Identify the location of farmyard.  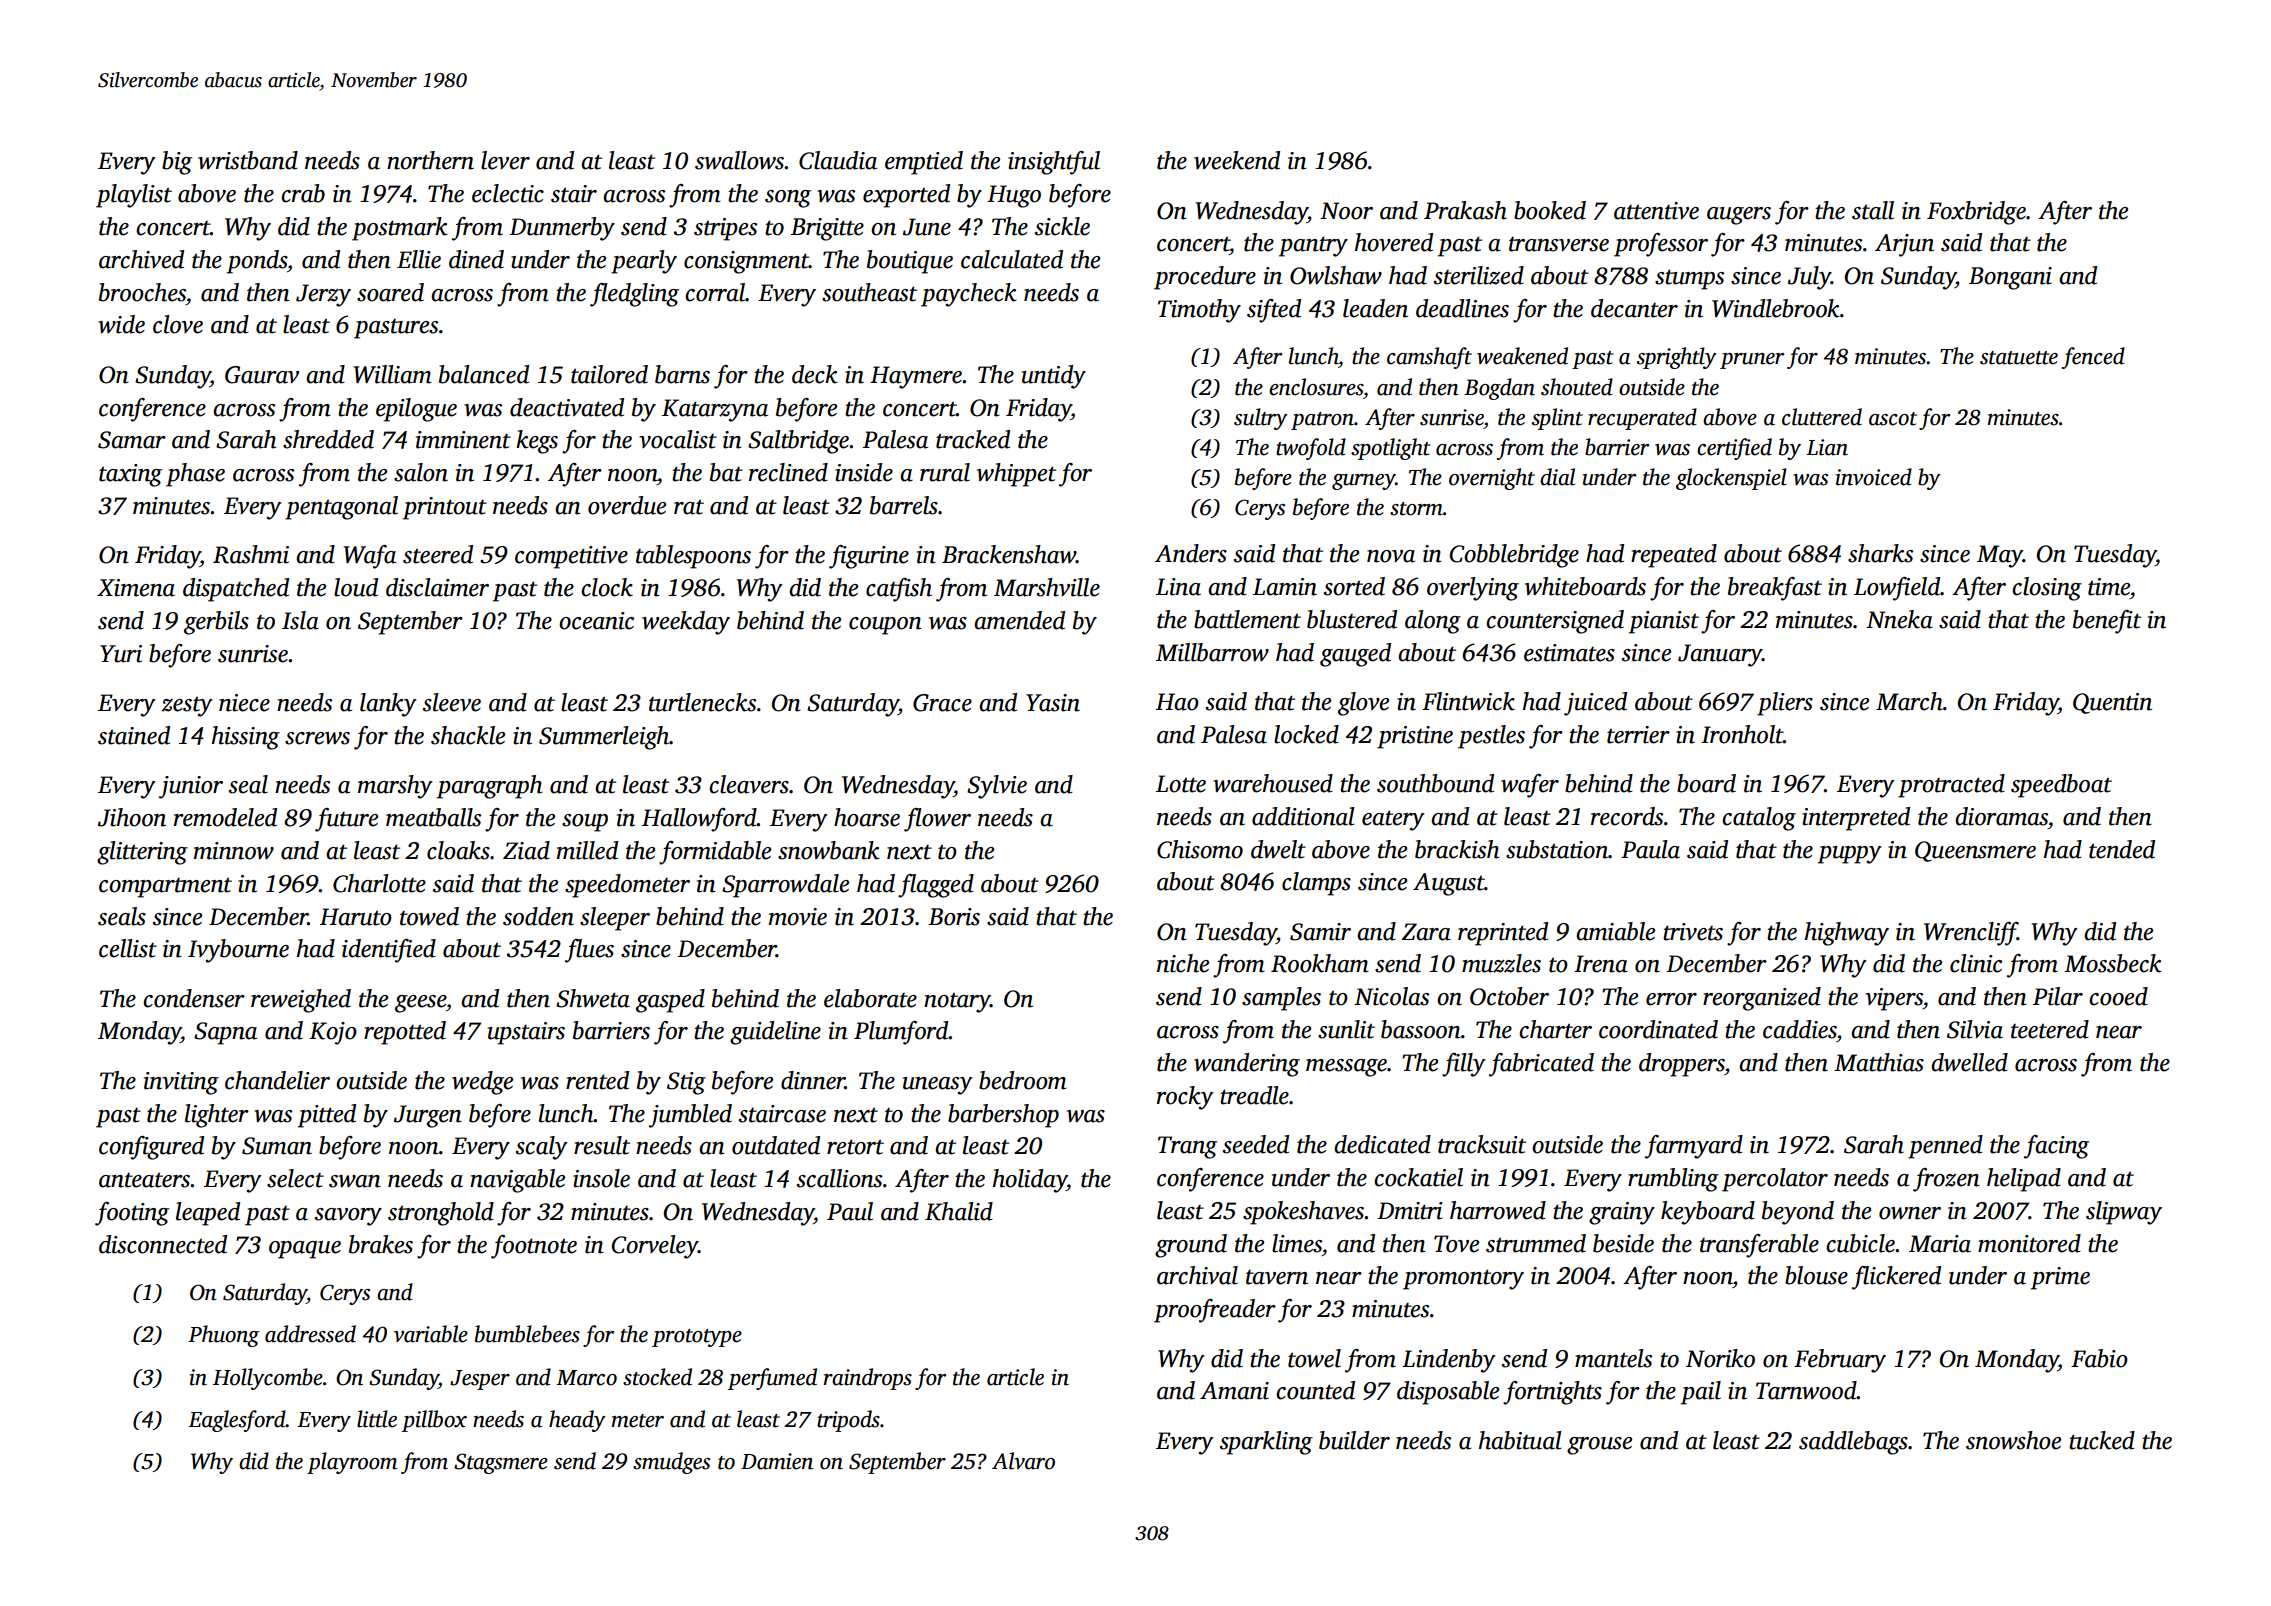
(1694, 1147).
